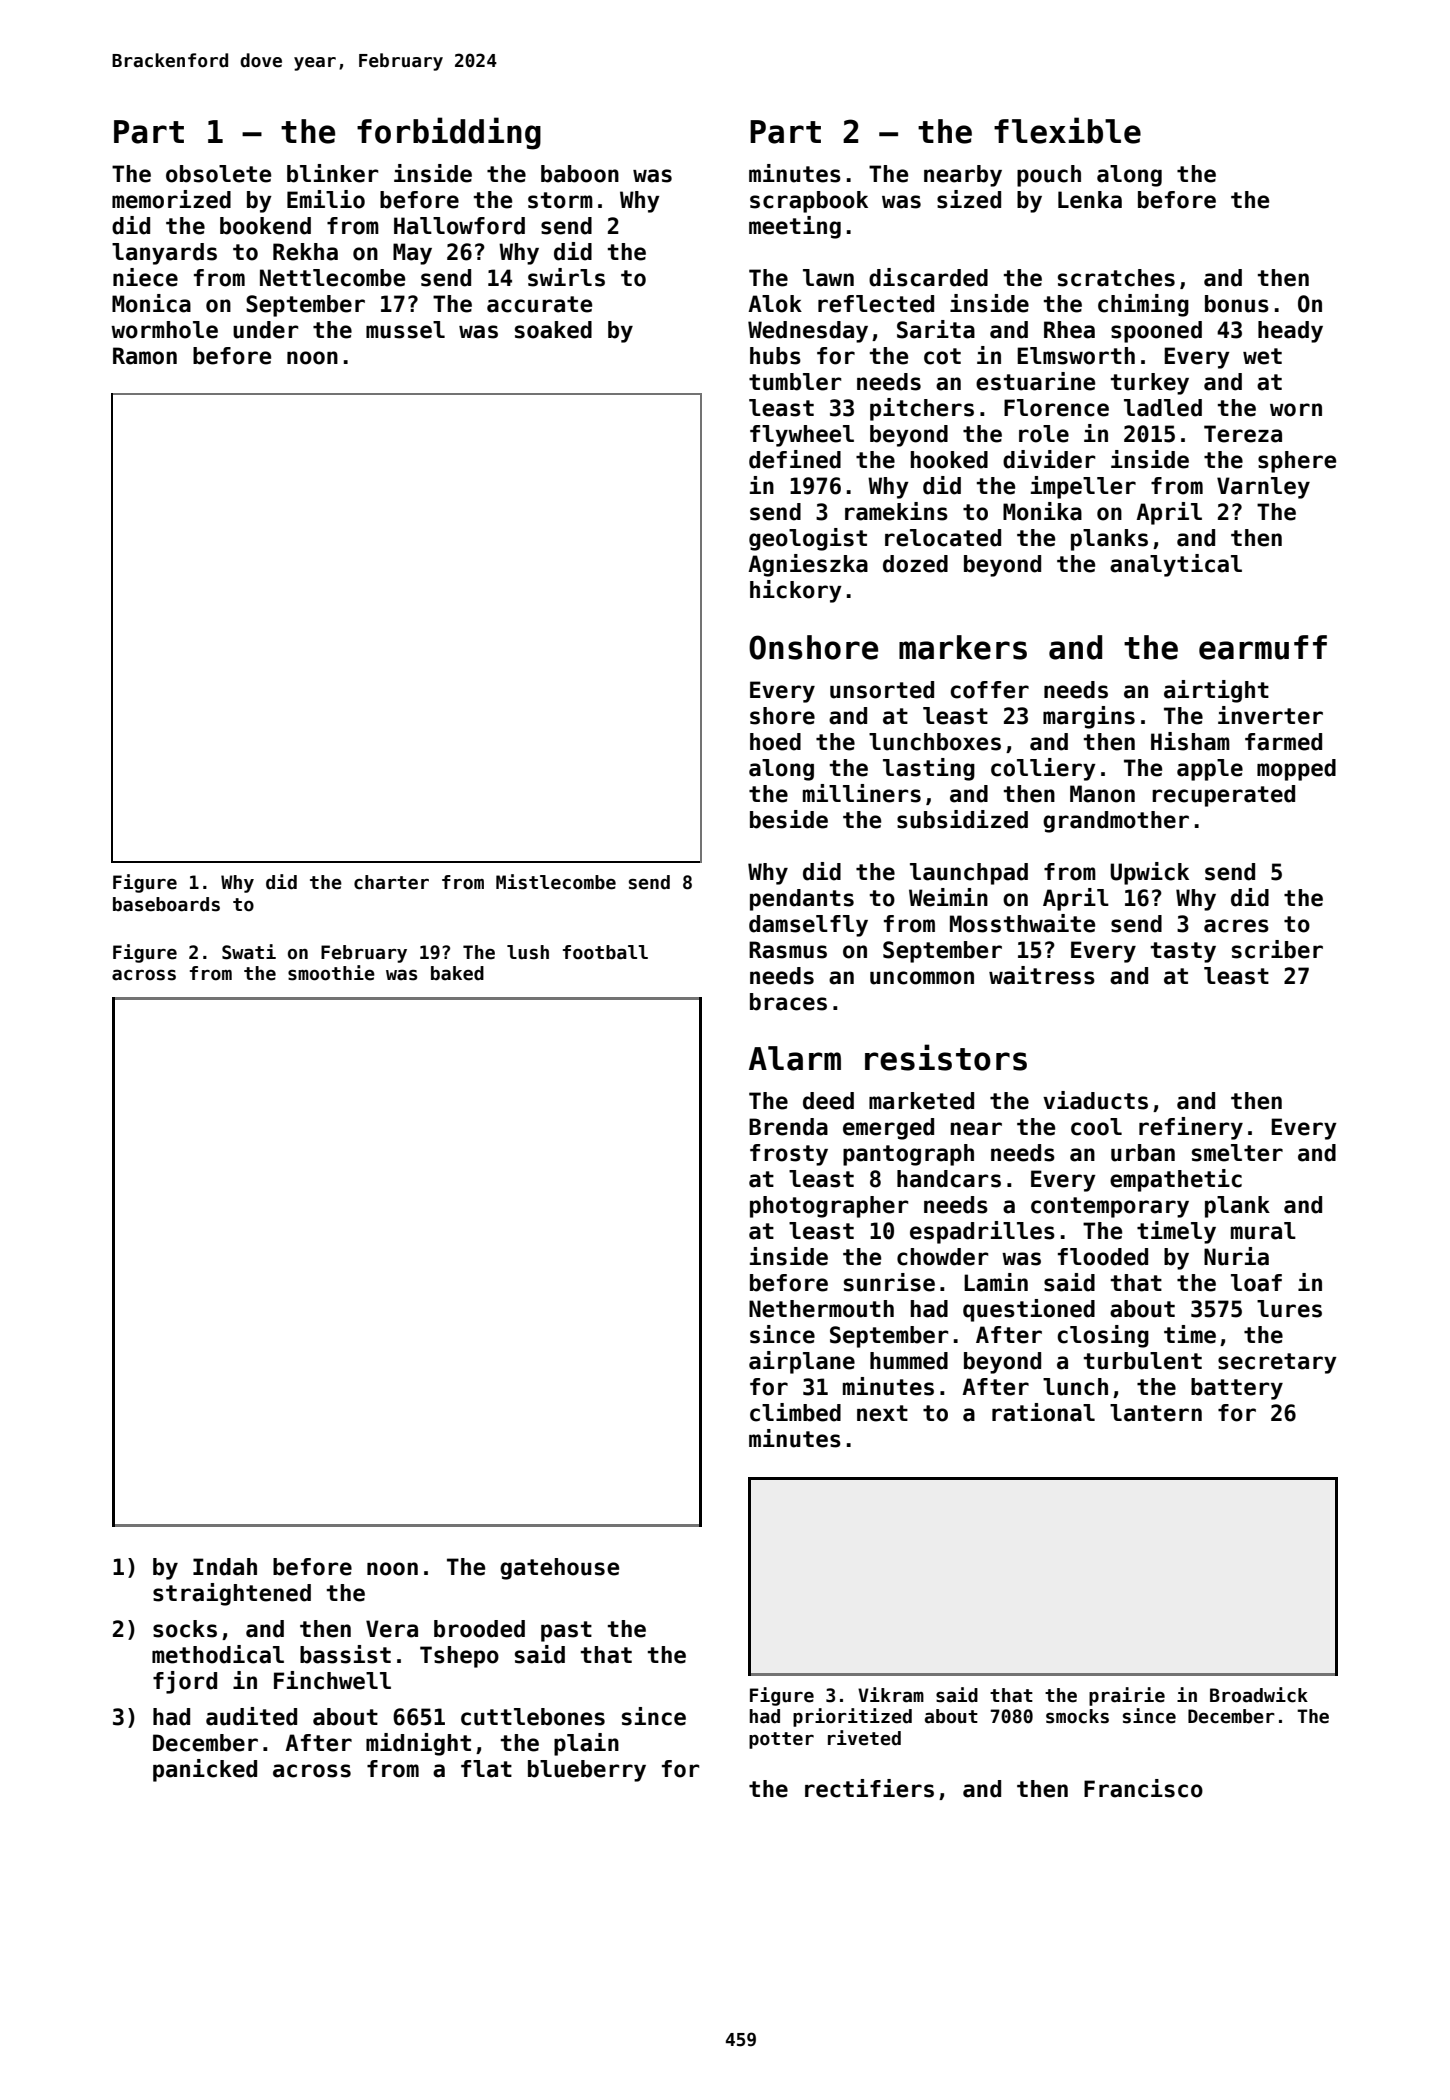 This screenshot has height=2100, width=1450. Describe the element at coordinates (795, 1058) in the screenshot. I see `Alarm` at that location.
